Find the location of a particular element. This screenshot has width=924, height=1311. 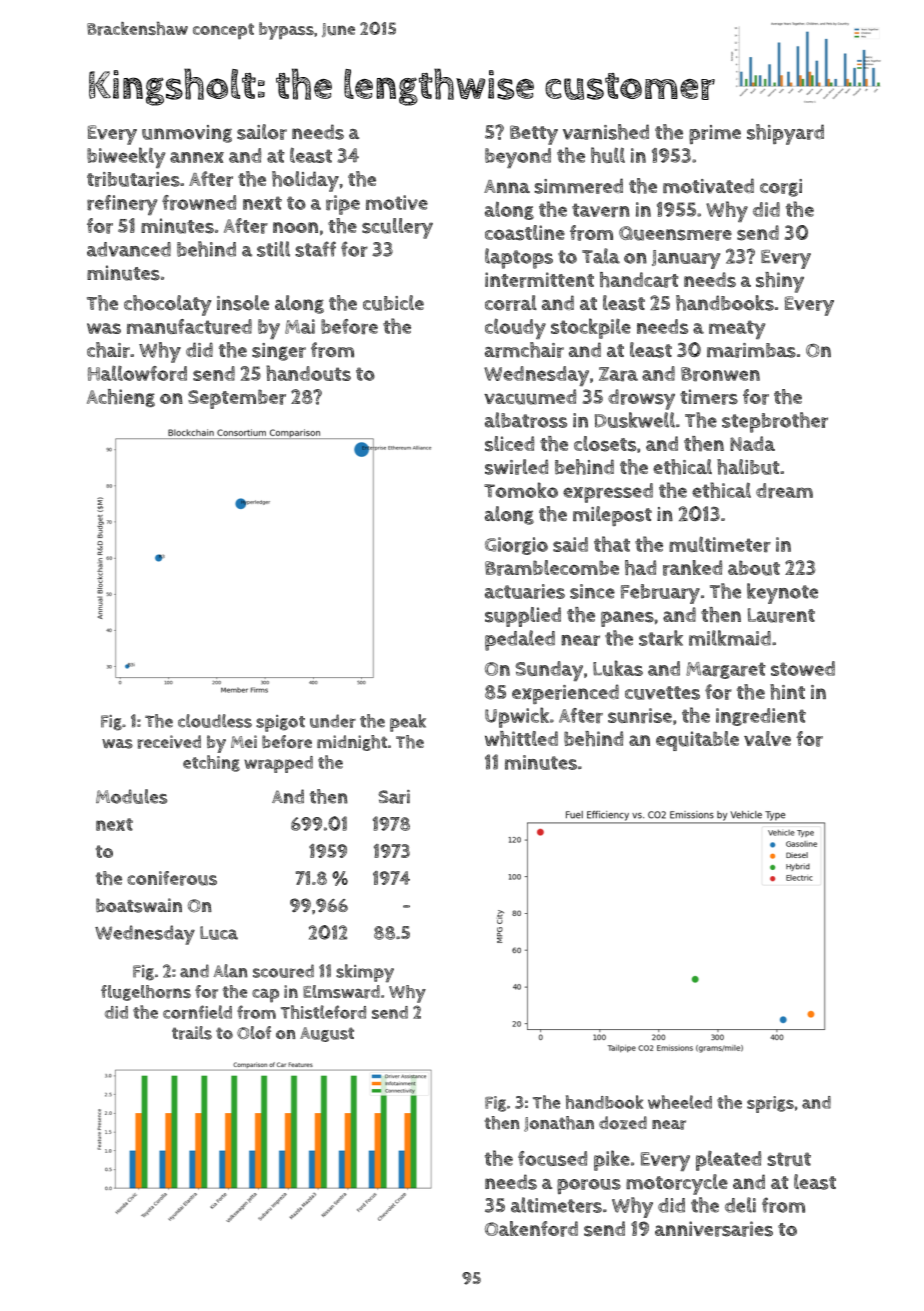

handcart is located at coordinates (639, 280).
